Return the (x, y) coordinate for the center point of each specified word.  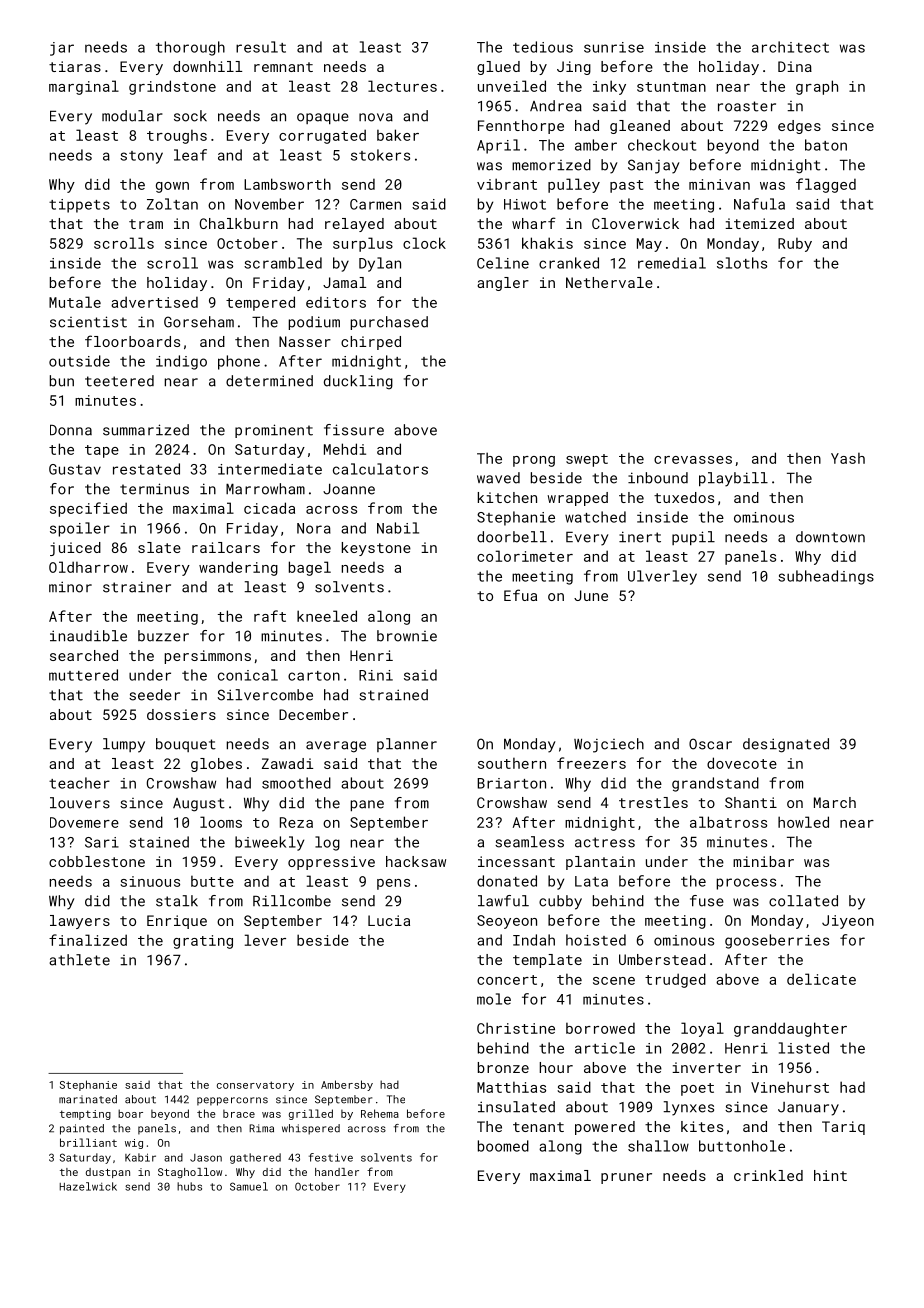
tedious (543, 47)
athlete (79, 960)
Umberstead (662, 959)
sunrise (614, 47)
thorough (190, 48)
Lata (591, 881)
